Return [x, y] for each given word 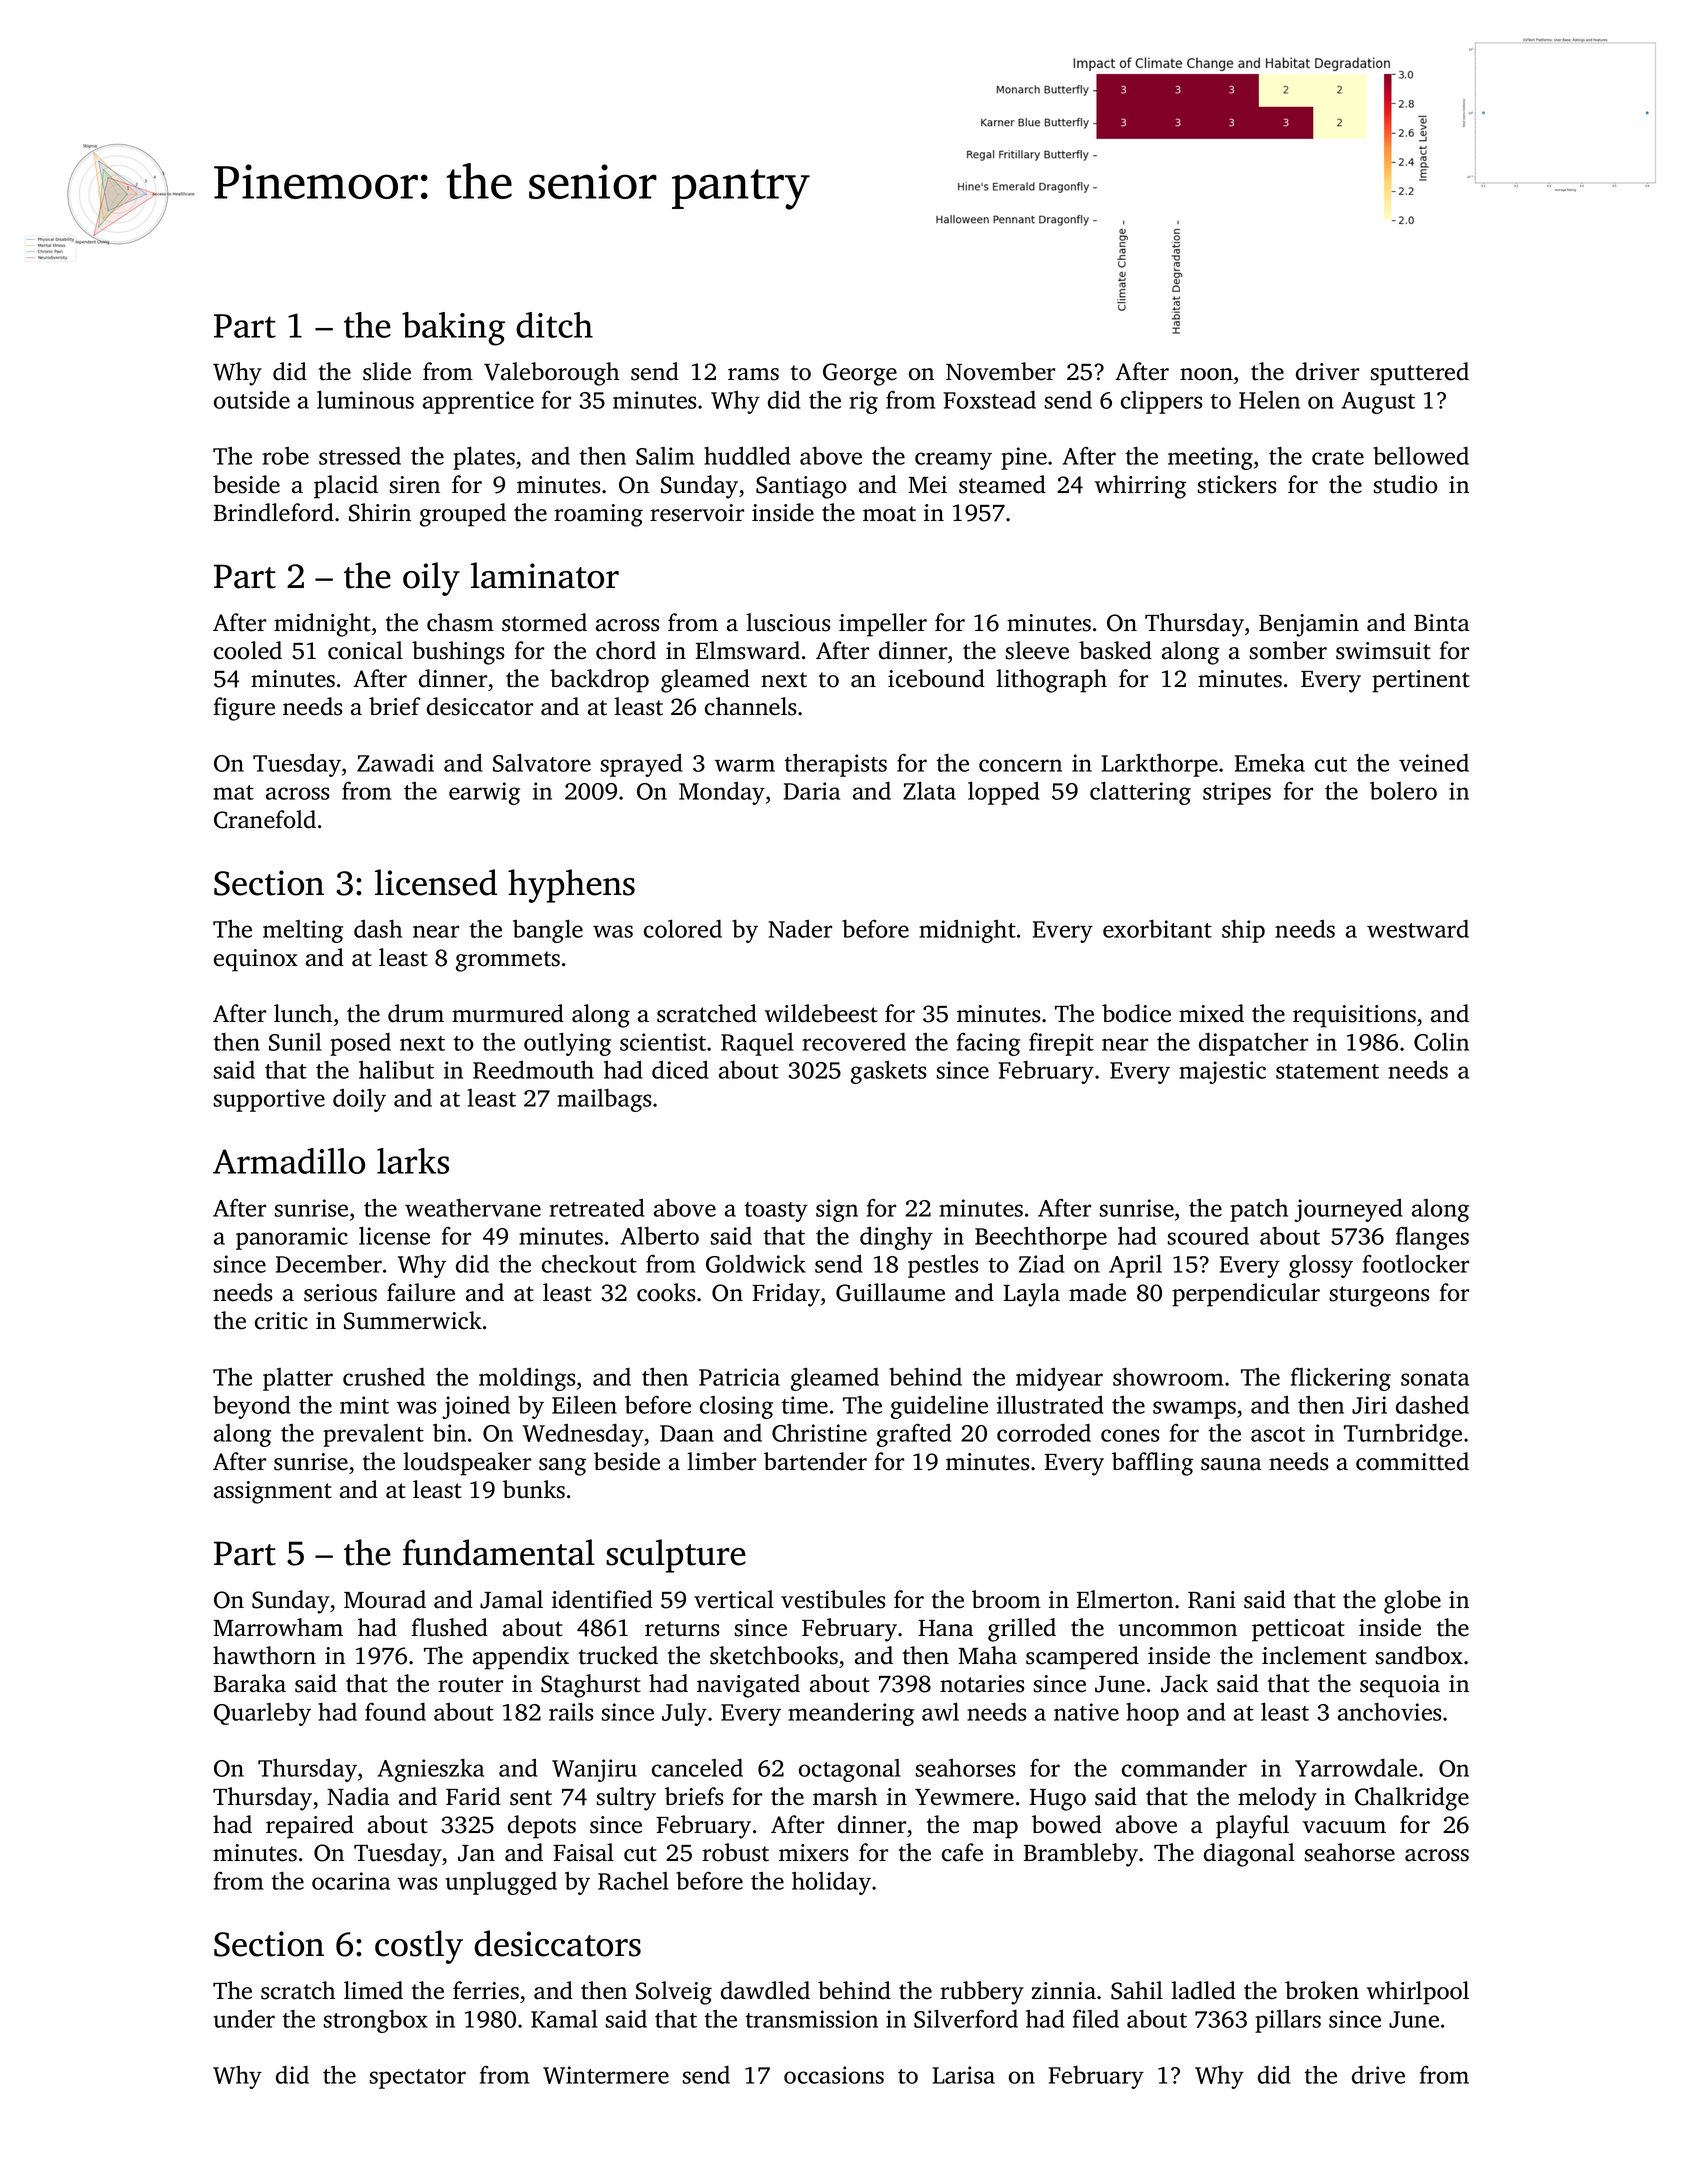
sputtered [1420, 374]
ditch [554, 325]
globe [1412, 1602]
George [860, 374]
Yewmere [964, 1797]
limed [373, 1990]
